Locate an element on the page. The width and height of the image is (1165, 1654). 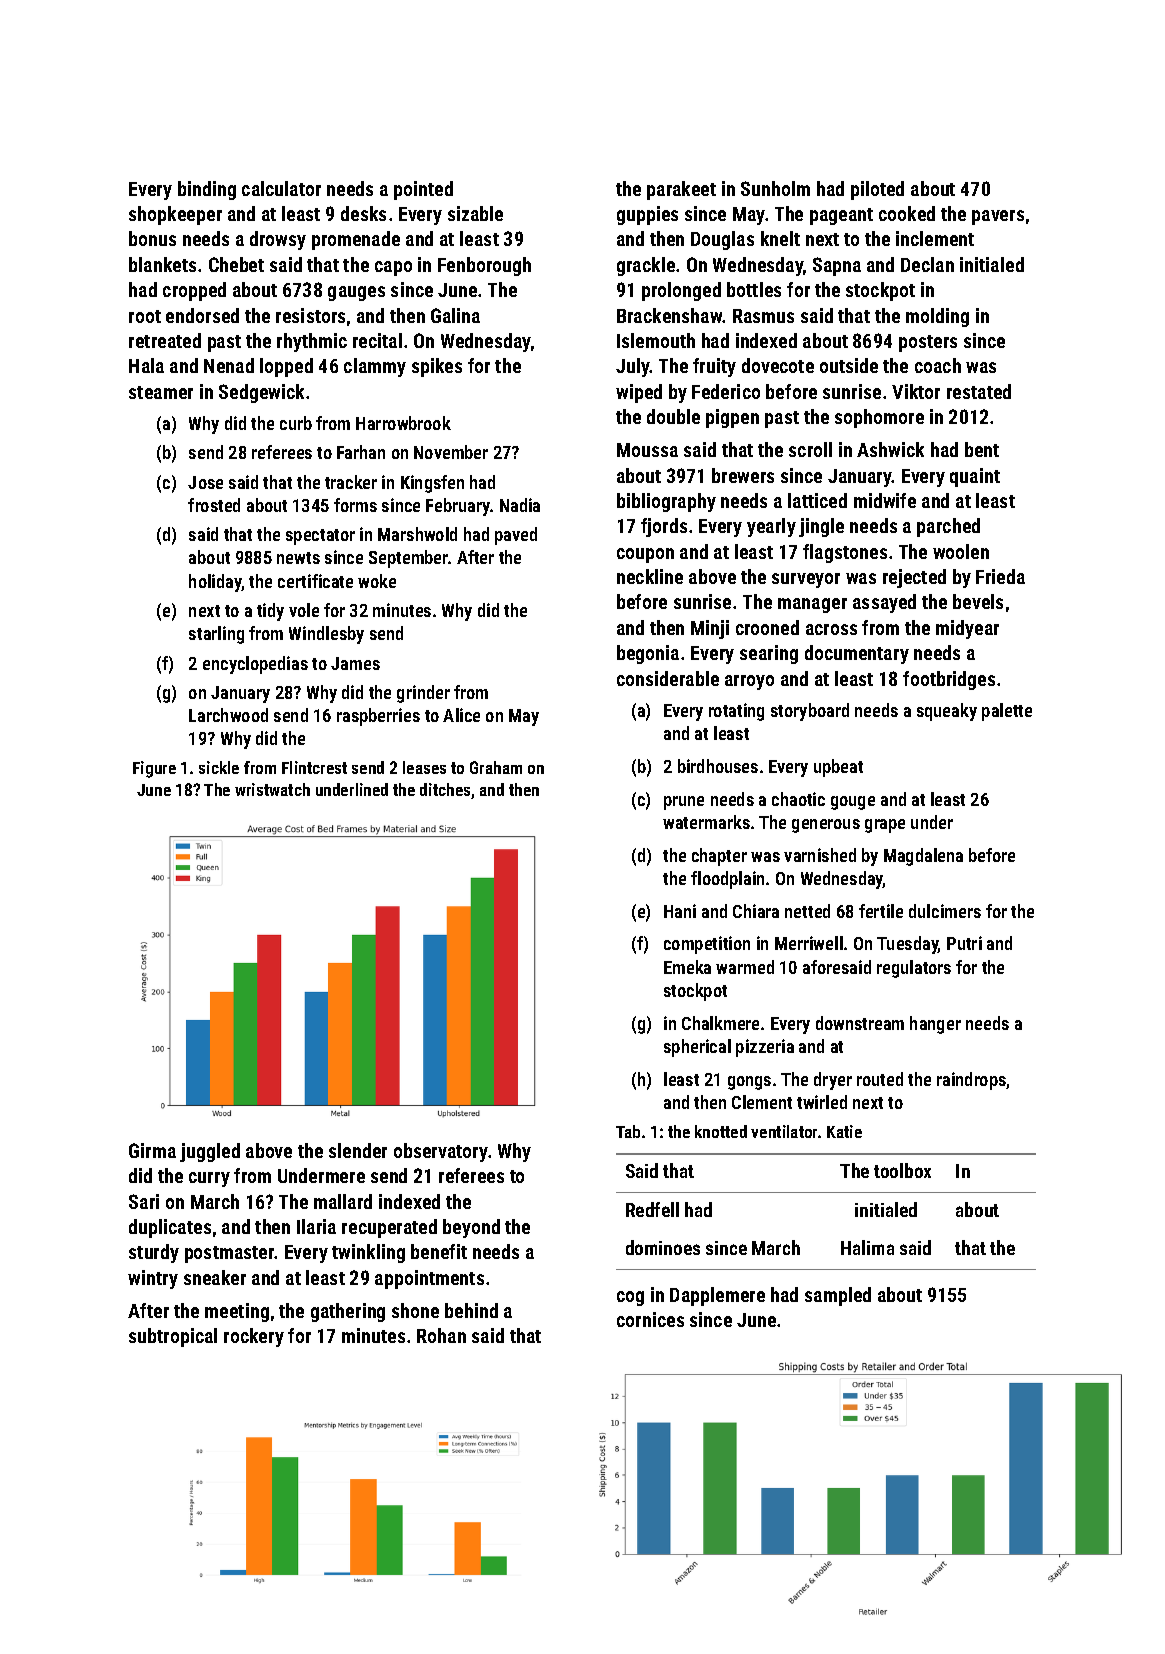
documentary is located at coordinates (857, 654).
